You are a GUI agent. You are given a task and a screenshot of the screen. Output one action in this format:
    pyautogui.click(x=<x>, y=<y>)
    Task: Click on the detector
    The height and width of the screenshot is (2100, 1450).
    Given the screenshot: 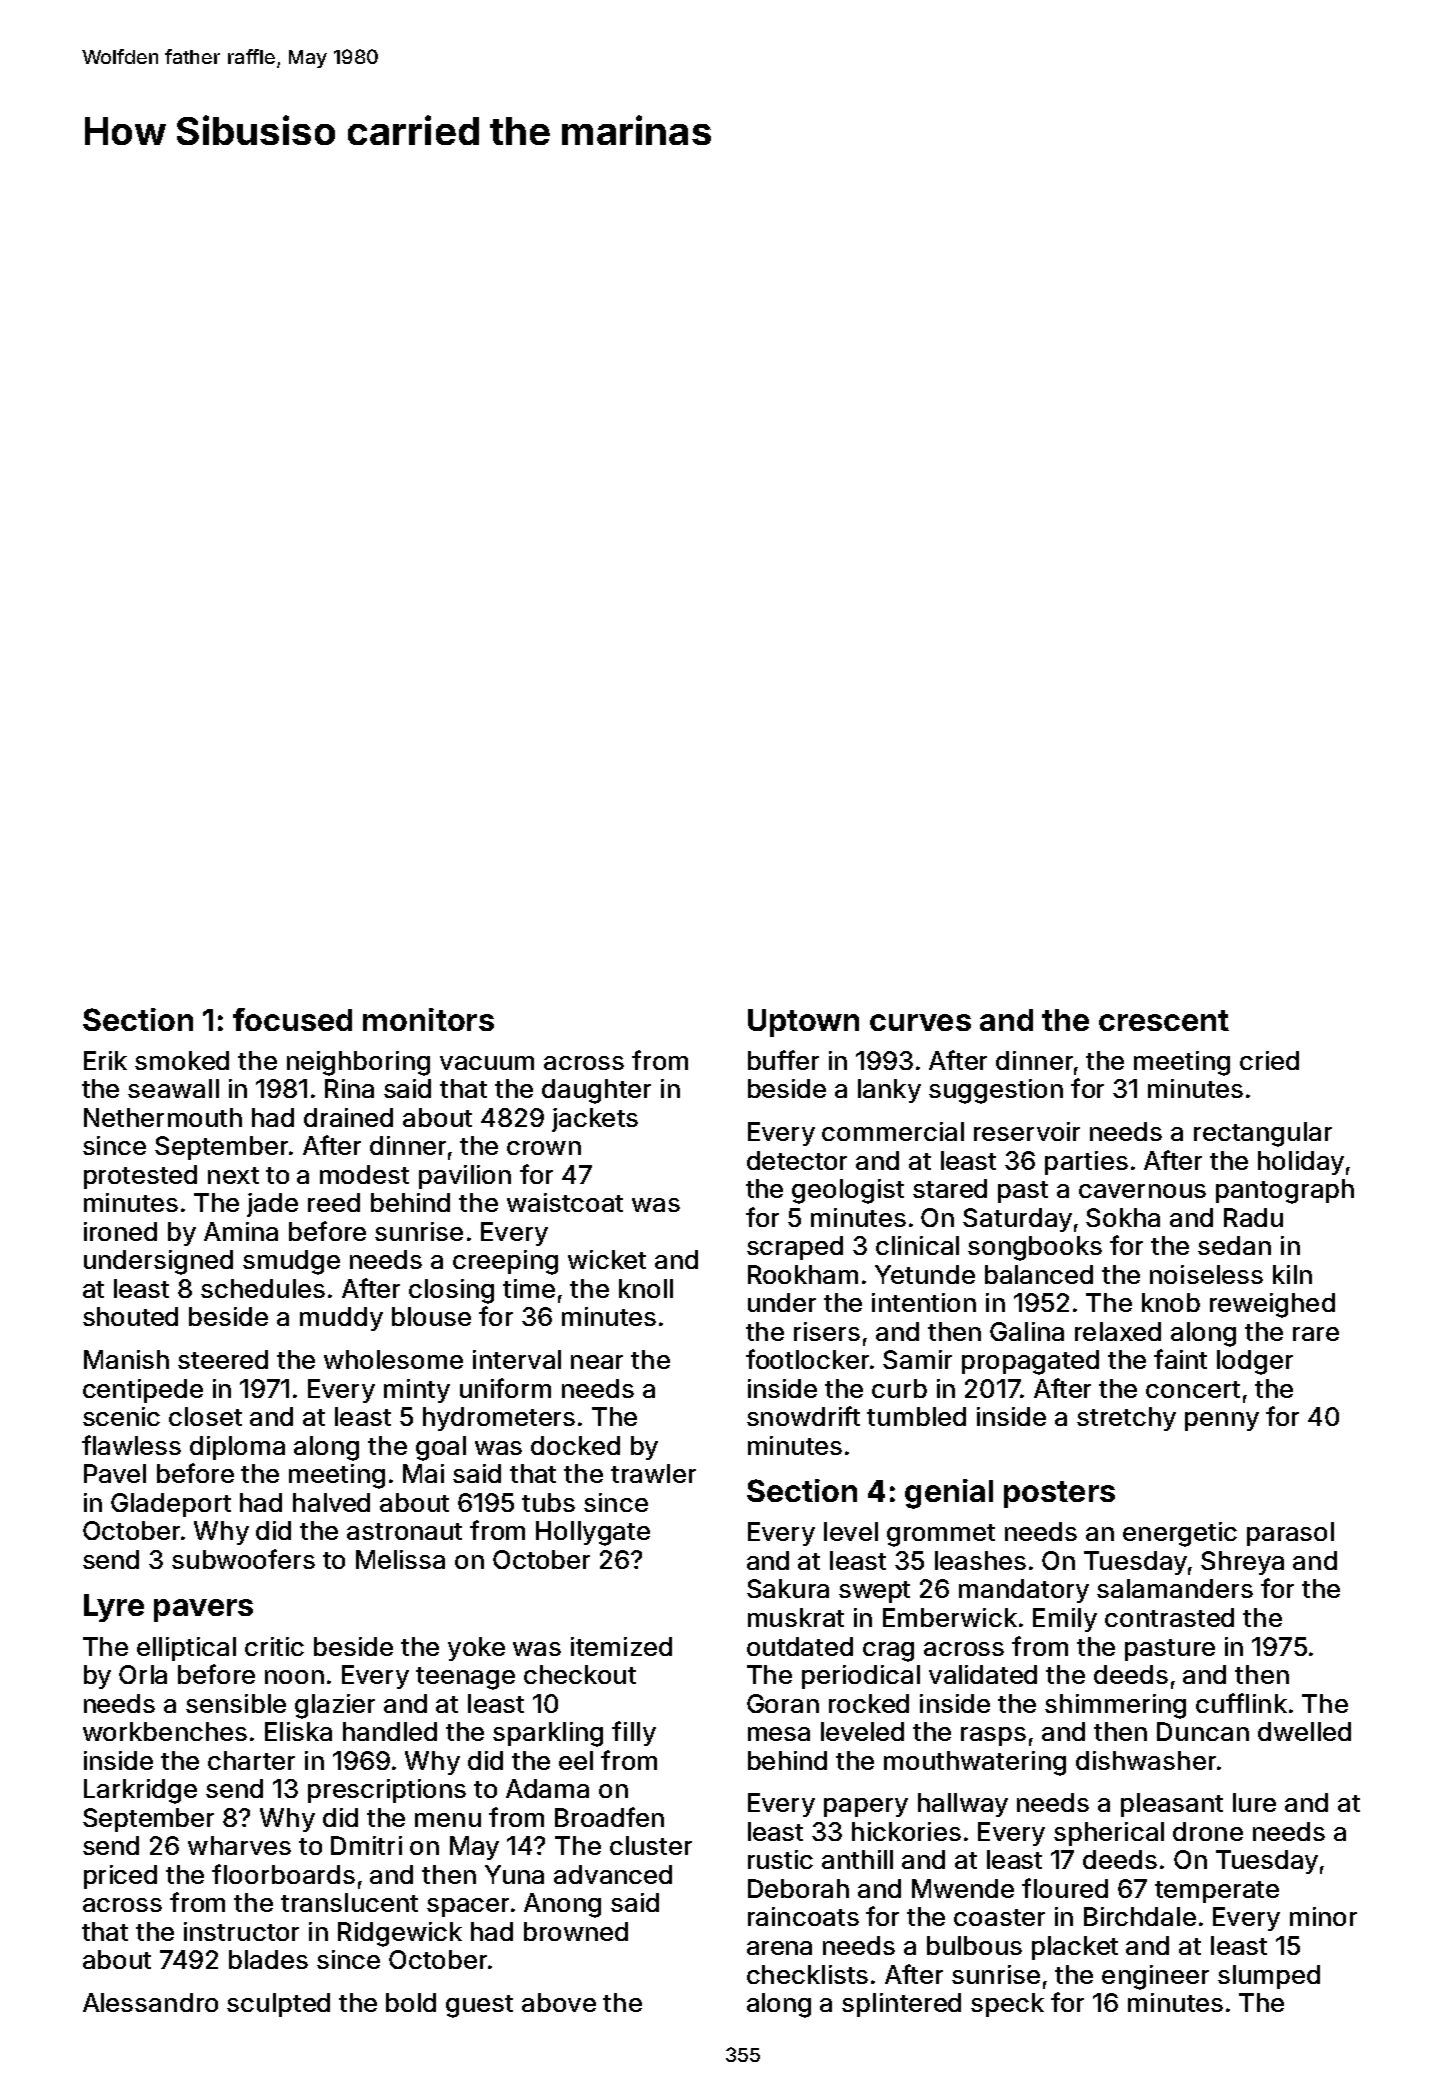 What is the action you would take?
    pyautogui.click(x=797, y=1160)
